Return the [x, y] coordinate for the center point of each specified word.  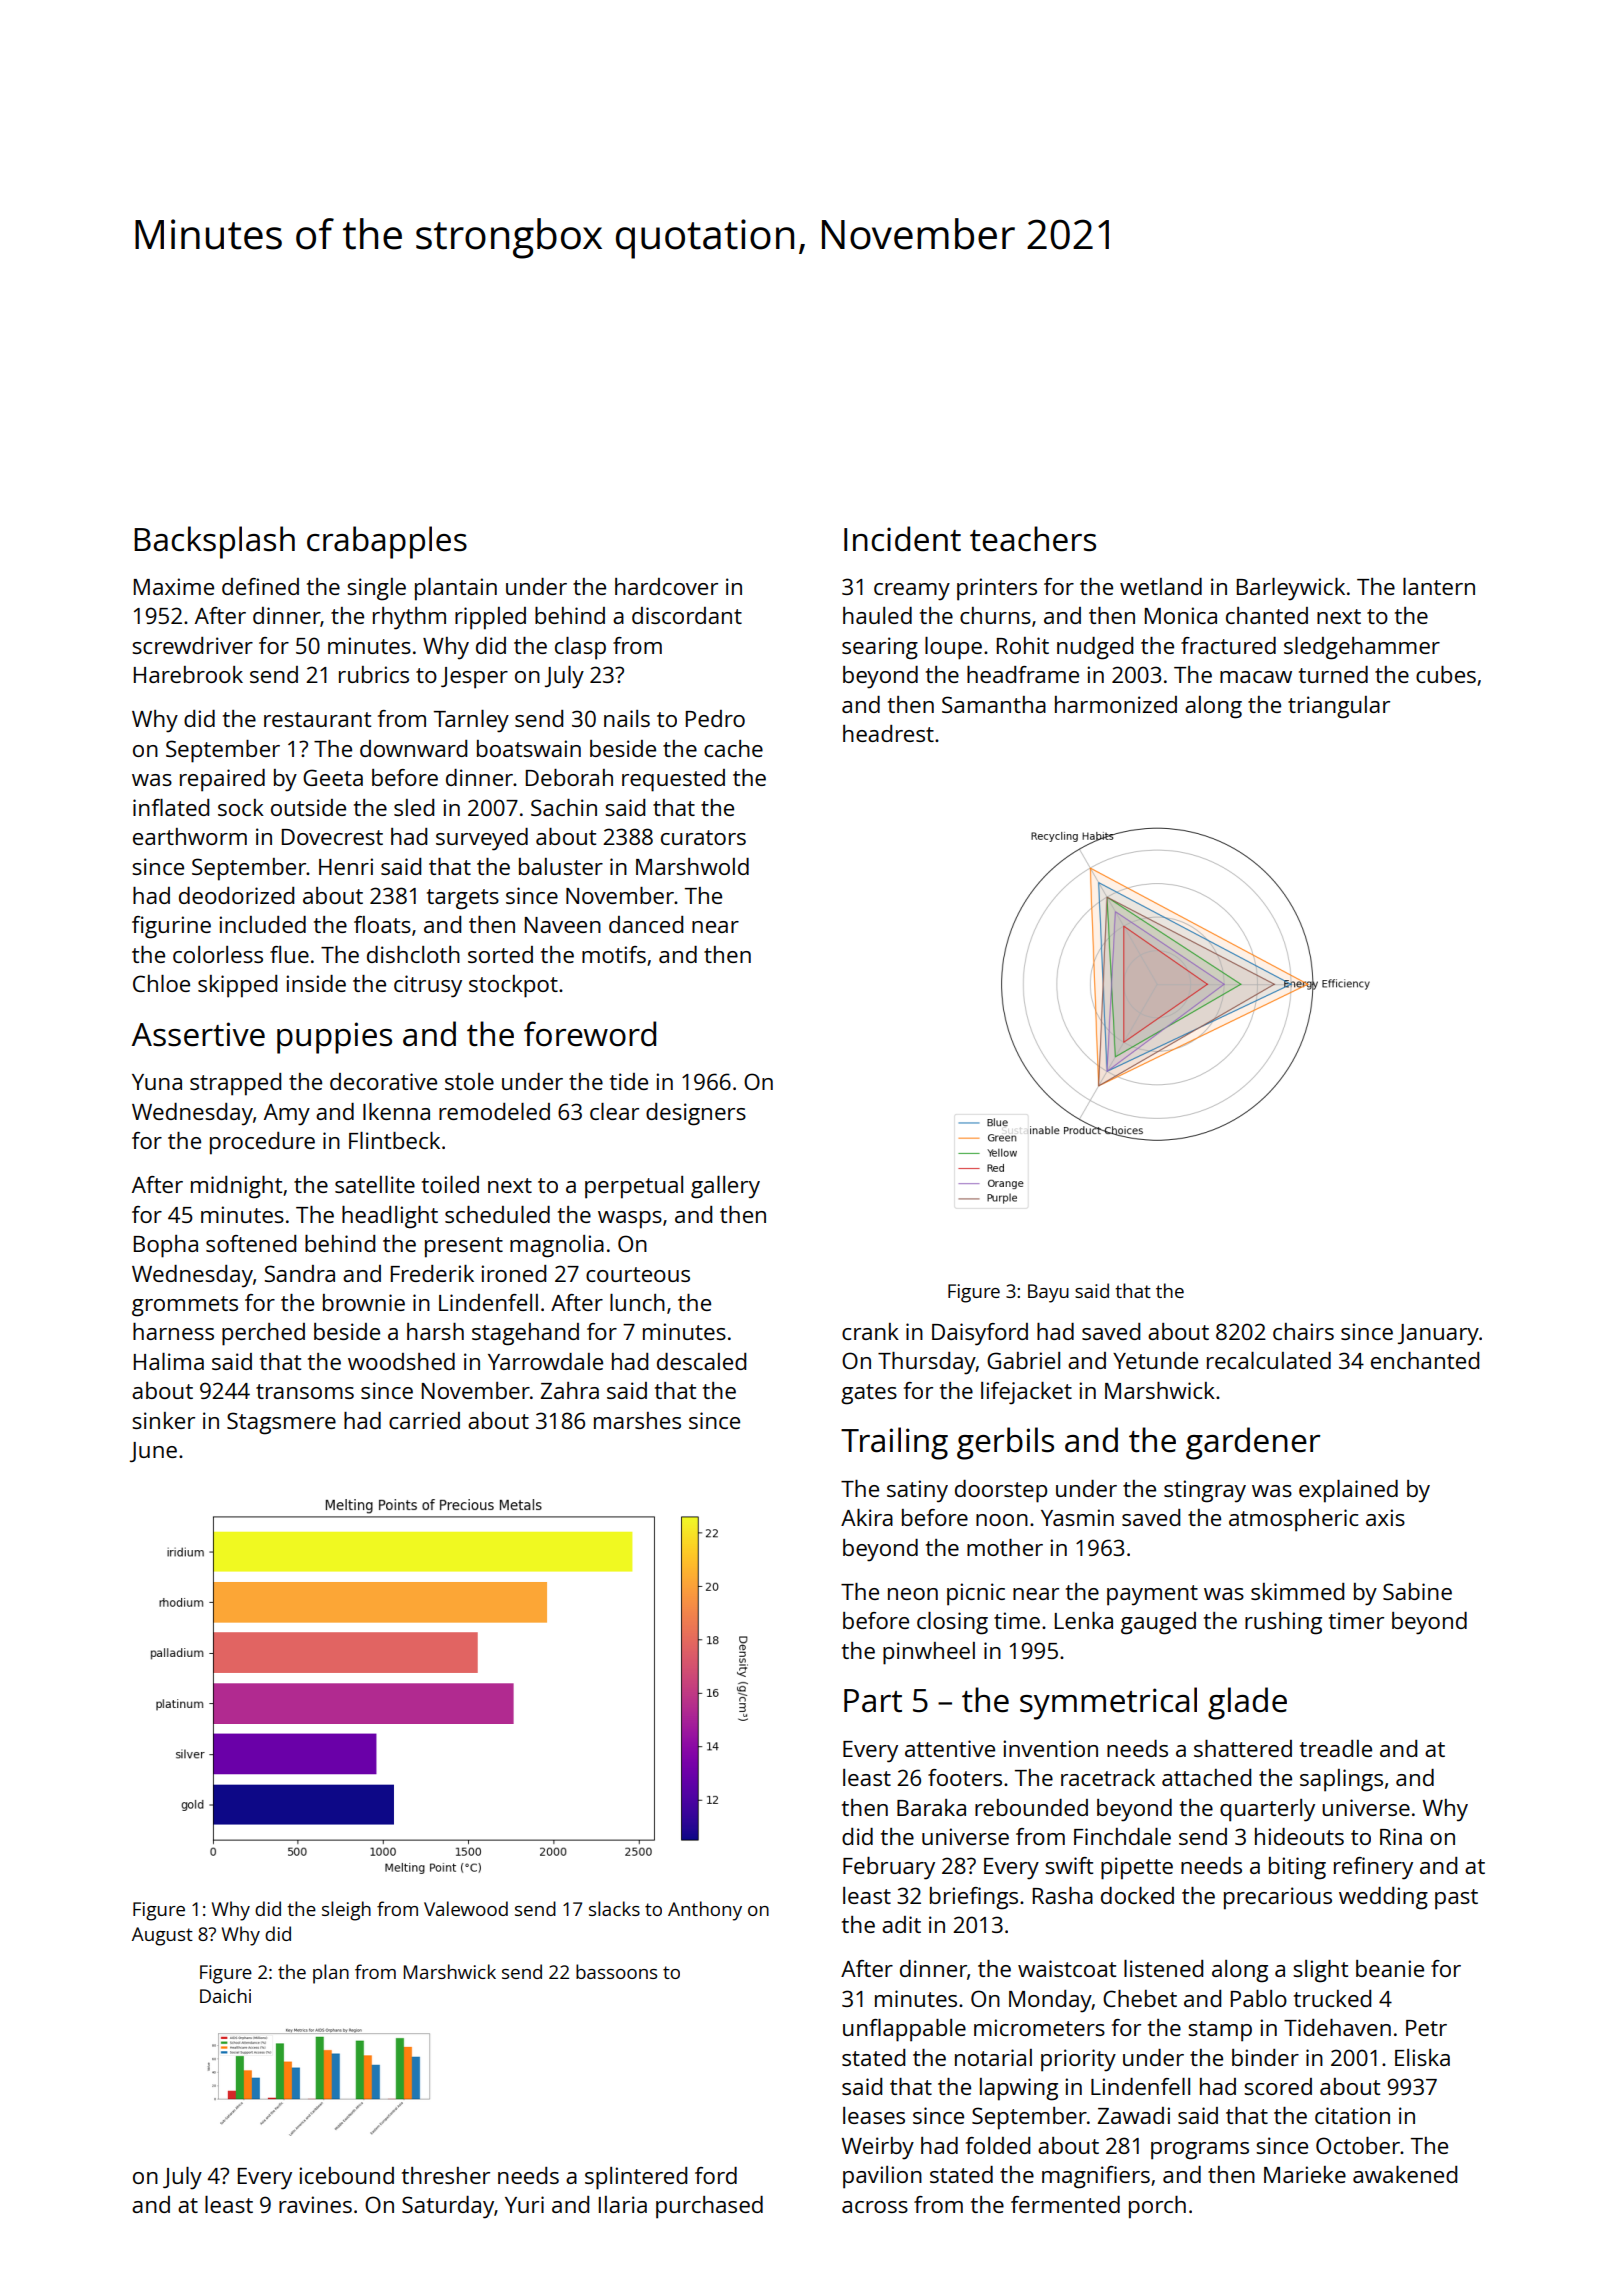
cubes [1446, 674]
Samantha [994, 704]
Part [873, 1701]
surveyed [482, 839]
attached [1206, 1777]
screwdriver [192, 645]
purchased [709, 2207]
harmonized [1116, 704]
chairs [1303, 1331]
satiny [917, 1491]
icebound [346, 2175]
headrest [888, 733]
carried [424, 1420]
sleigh [346, 1911]
